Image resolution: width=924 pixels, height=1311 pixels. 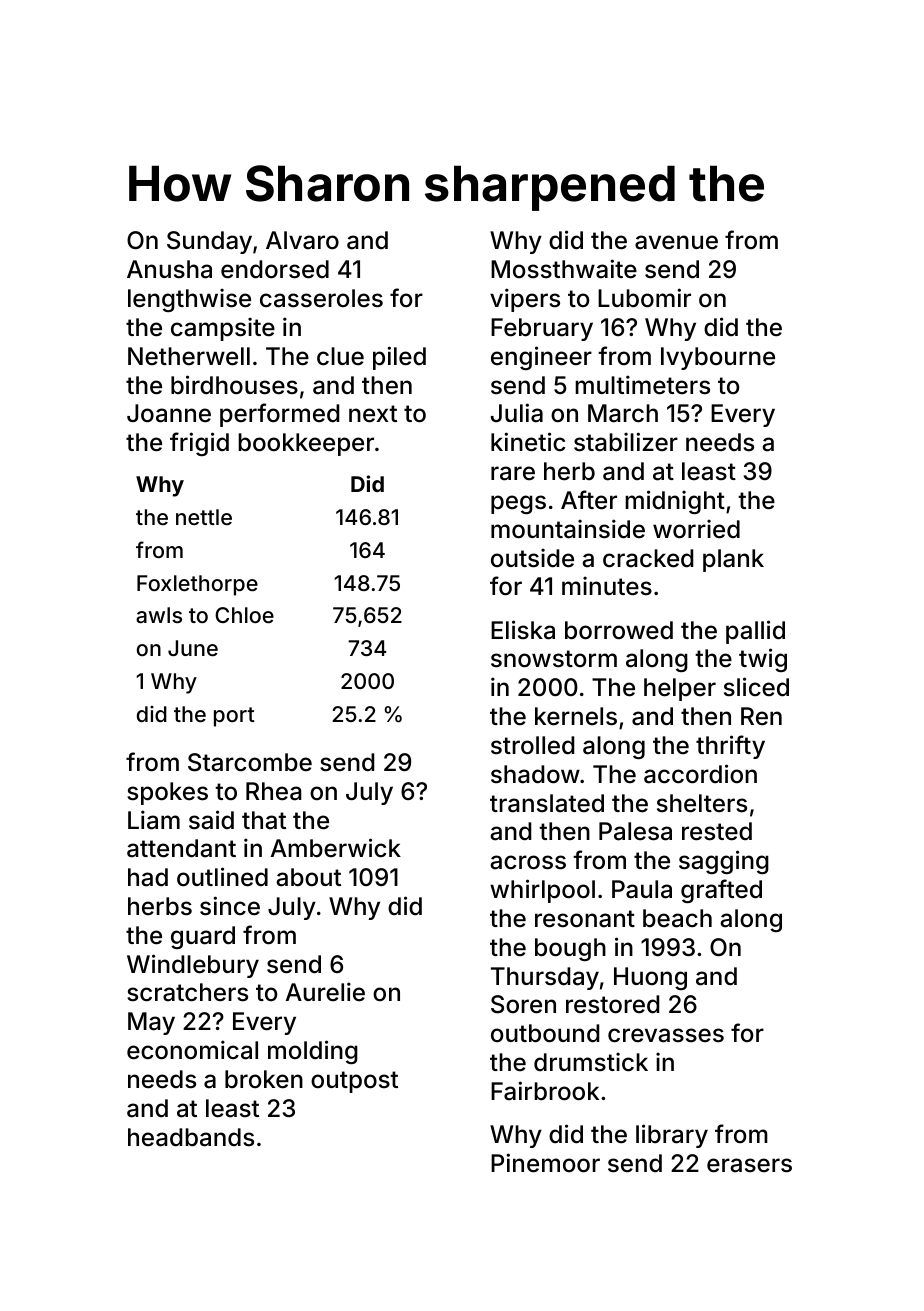 I want to click on headbands, so click(x=191, y=1137).
